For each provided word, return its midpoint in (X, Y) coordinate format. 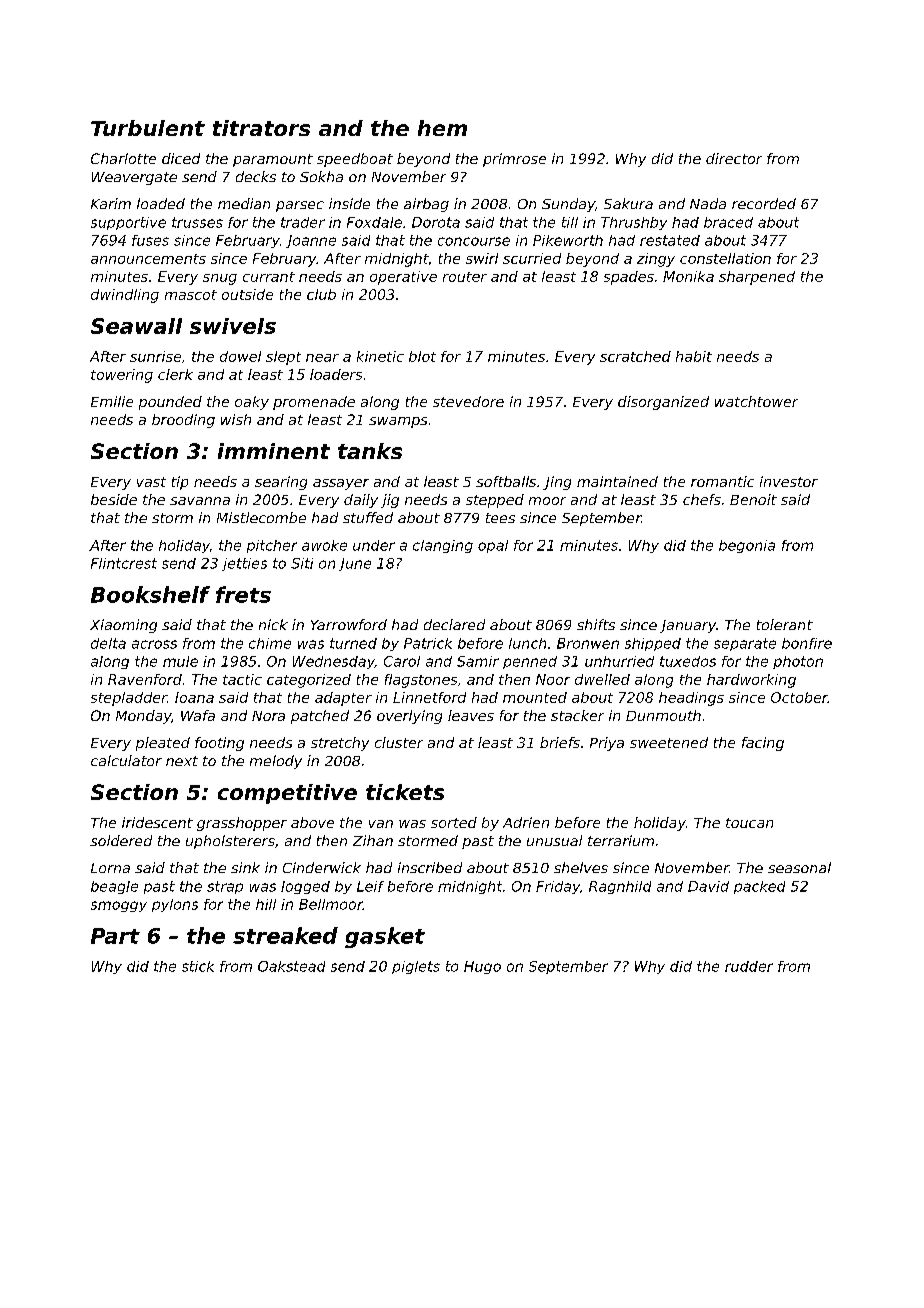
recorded (764, 203)
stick (198, 966)
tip (180, 483)
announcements (148, 259)
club (321, 294)
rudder (749, 966)
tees (500, 518)
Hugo (482, 967)
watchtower (756, 401)
